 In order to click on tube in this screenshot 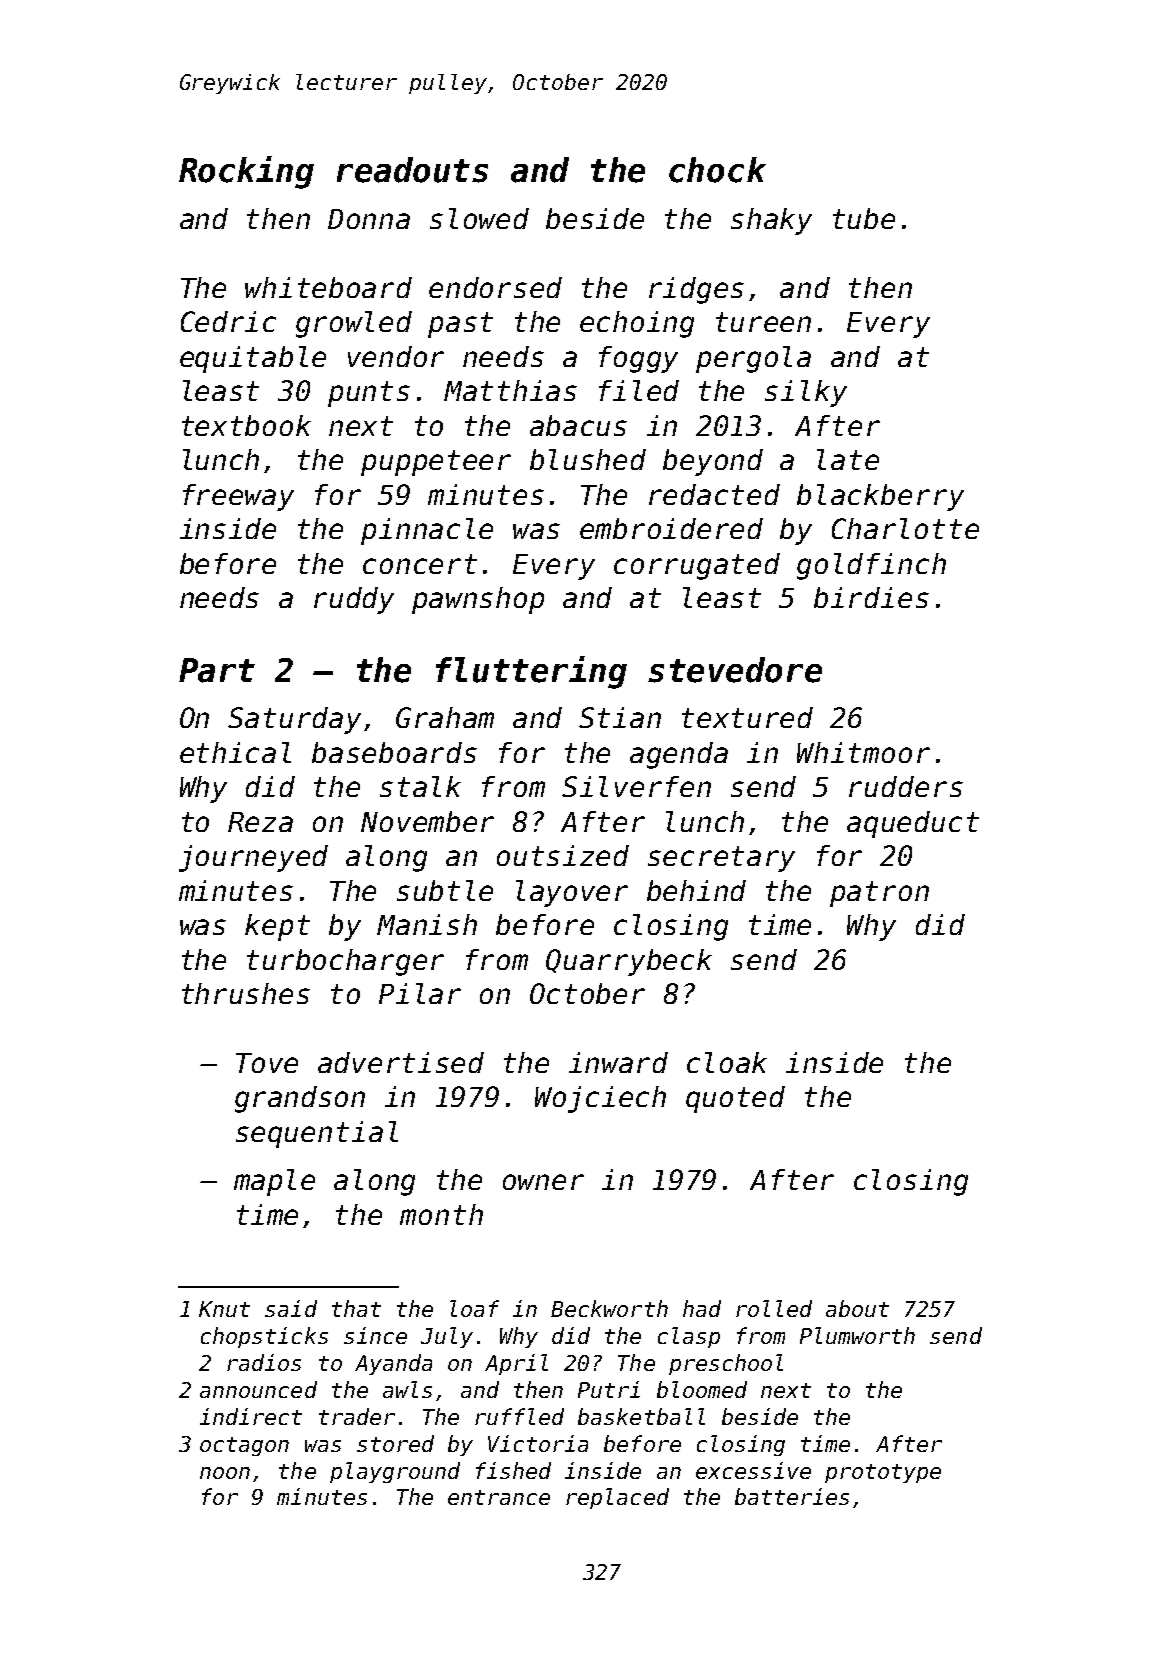, I will do `click(864, 218)`.
